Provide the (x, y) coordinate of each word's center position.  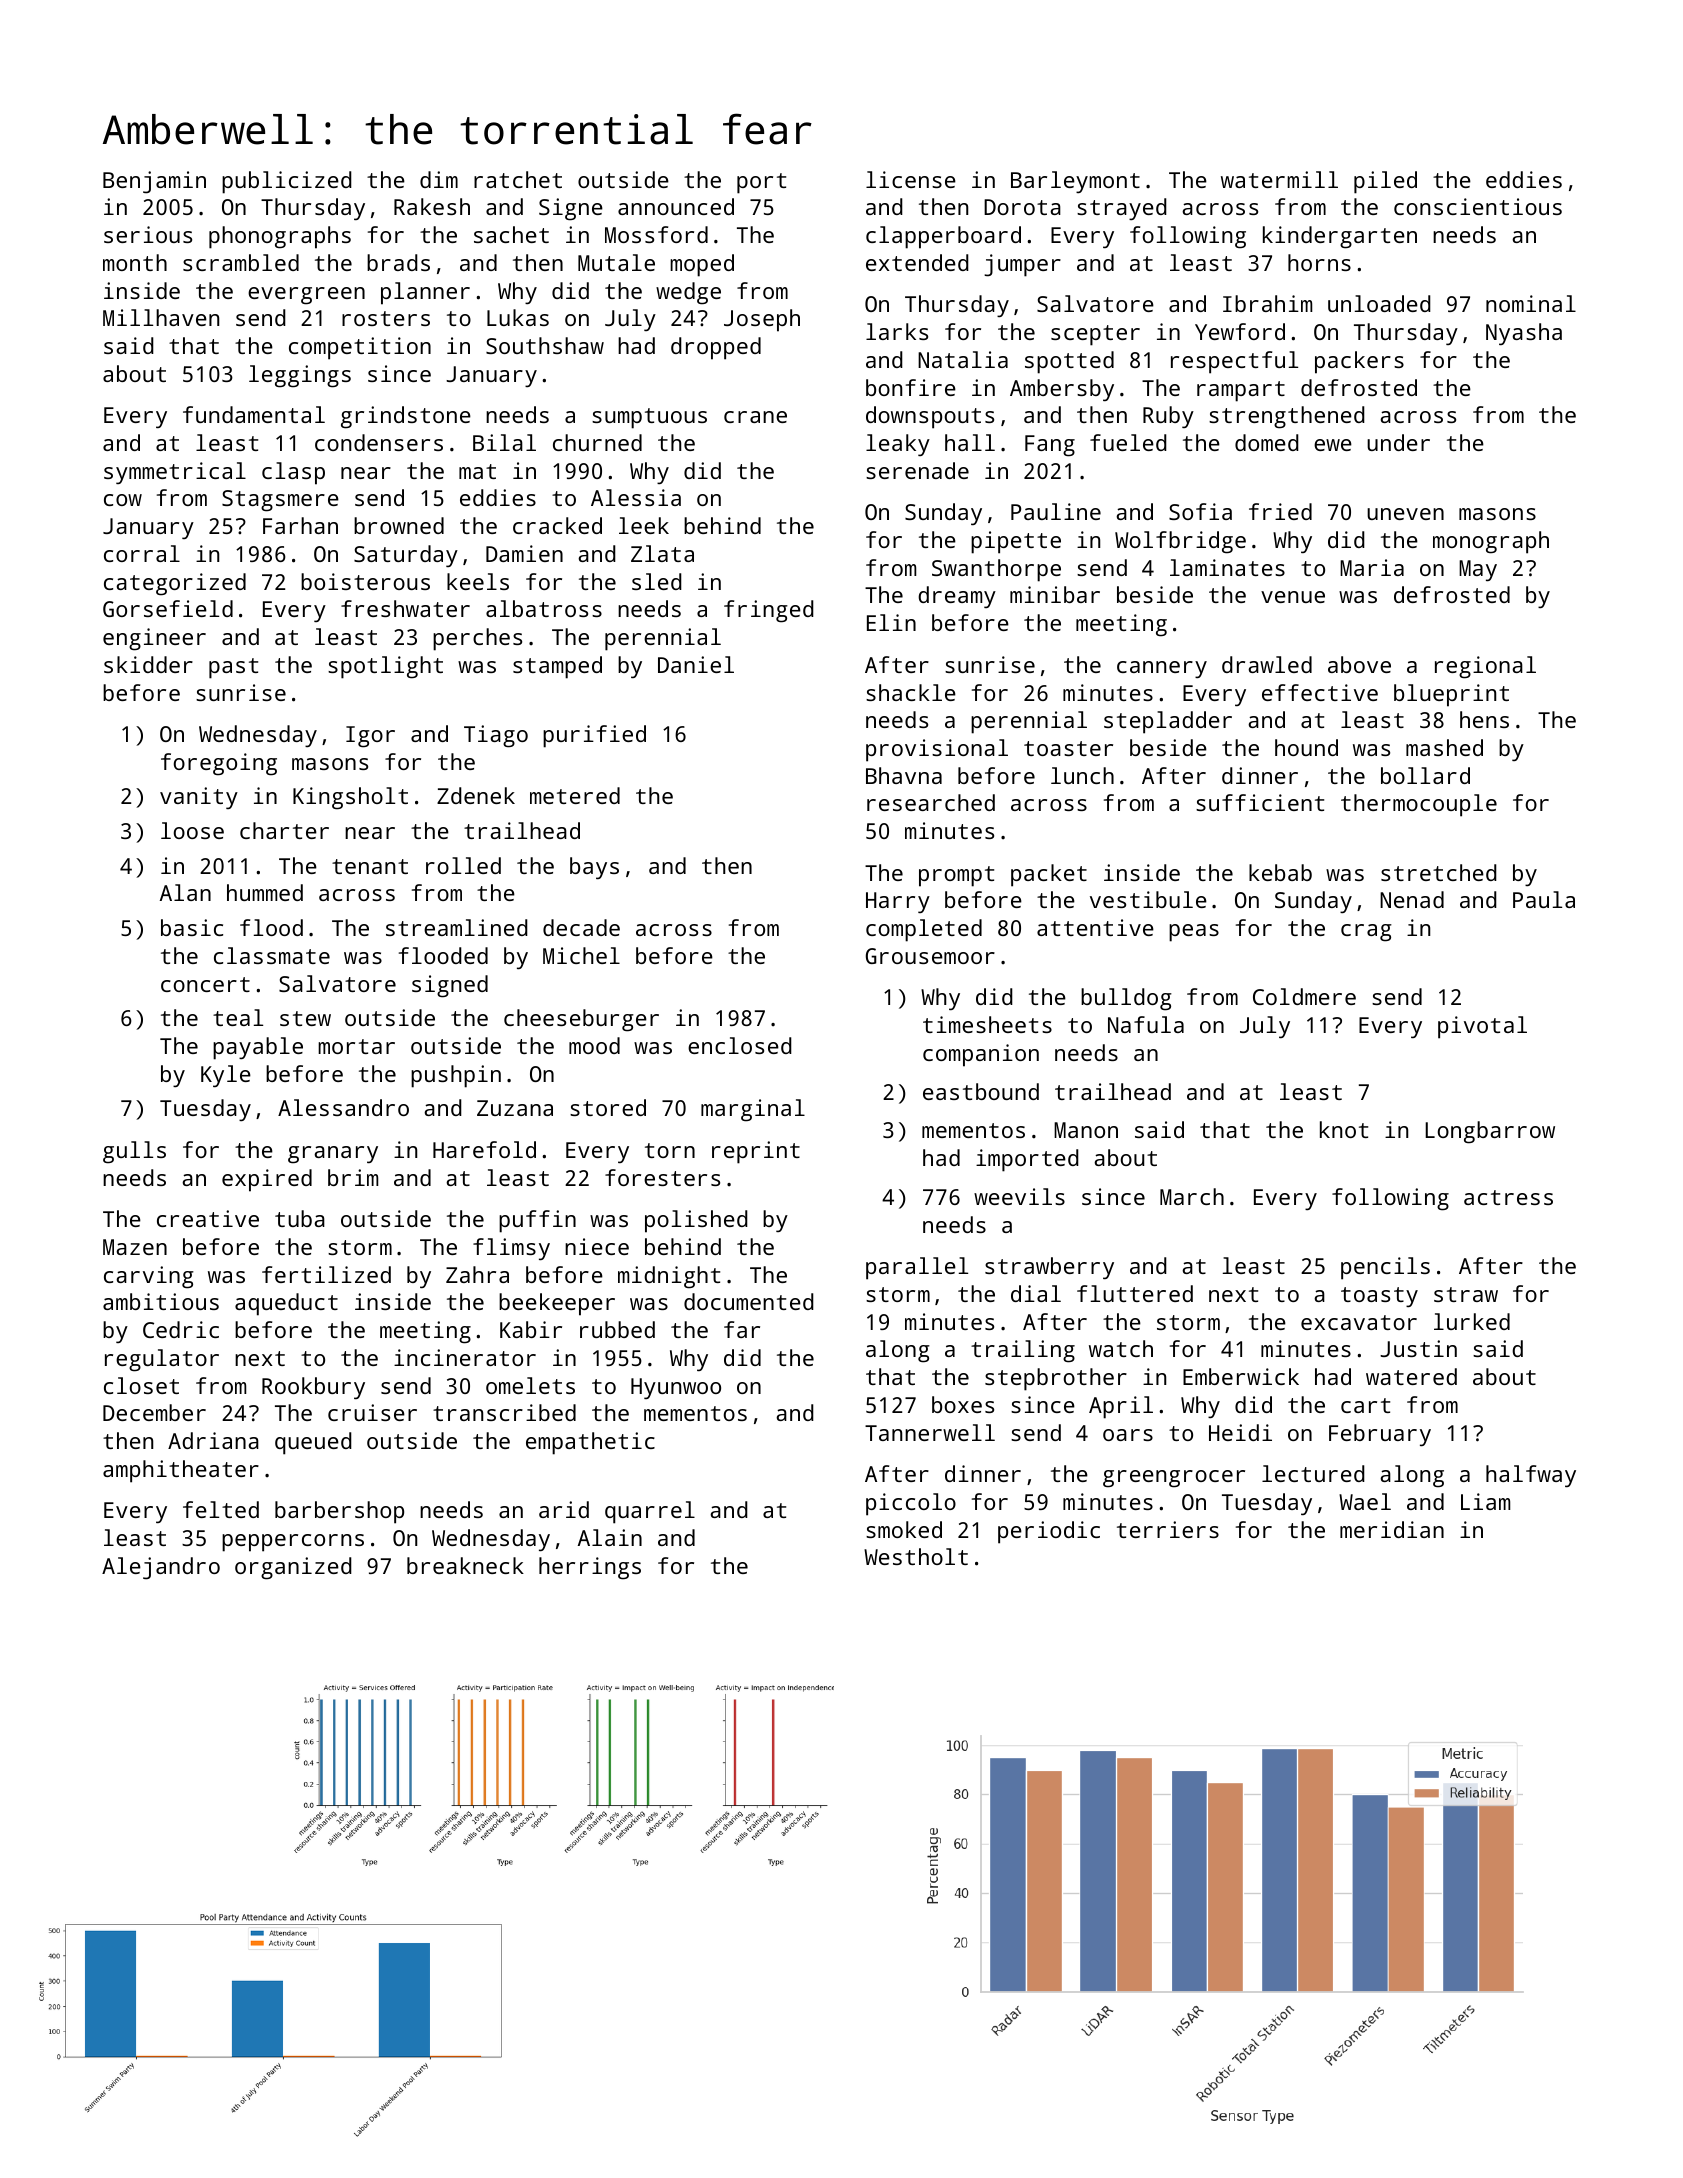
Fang (1050, 446)
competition (360, 348)
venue (1293, 597)
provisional (937, 750)
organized (293, 1568)
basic (192, 927)
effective (1320, 692)
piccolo (911, 1504)
